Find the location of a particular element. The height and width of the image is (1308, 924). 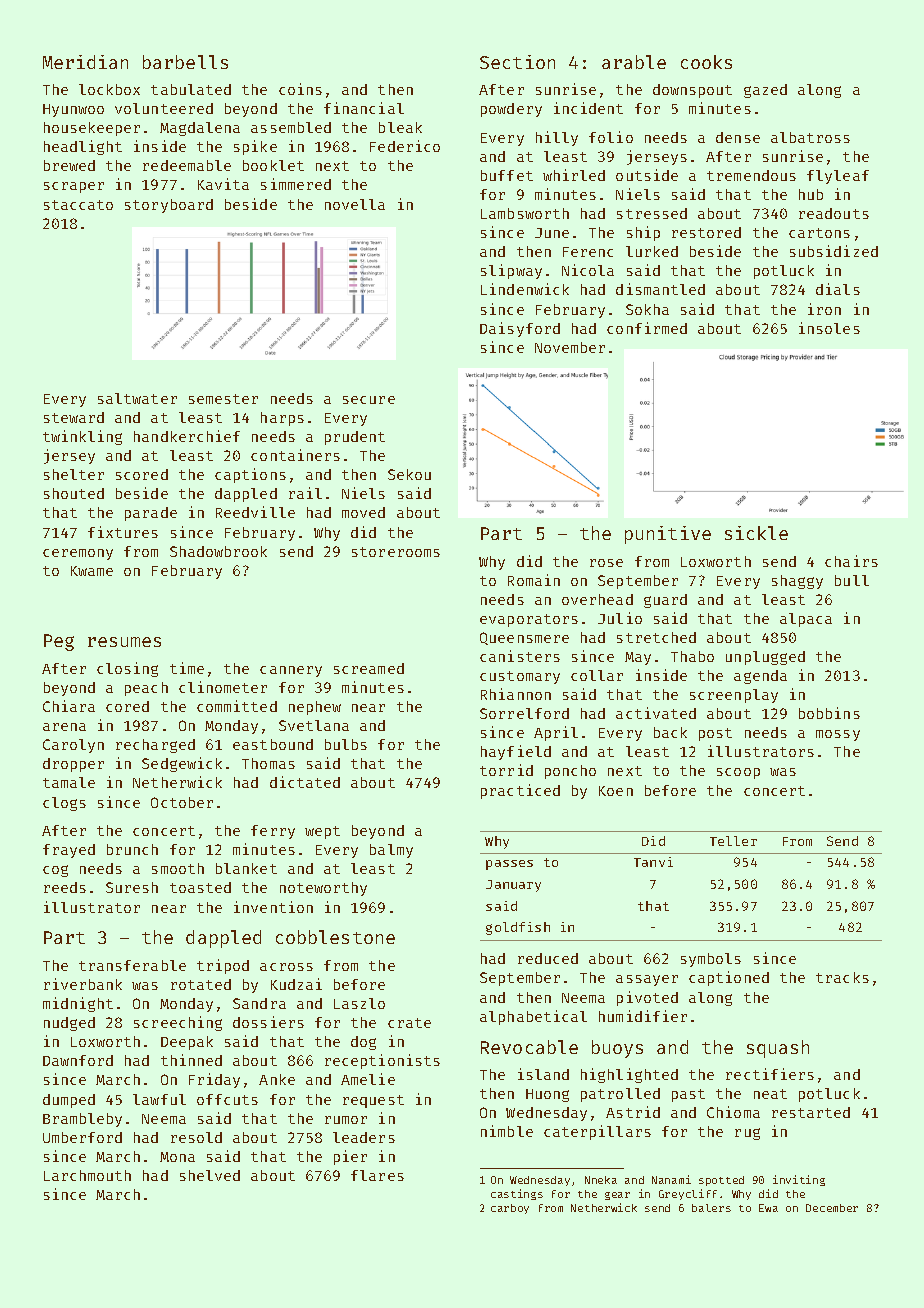

chairs is located at coordinates (851, 561).
